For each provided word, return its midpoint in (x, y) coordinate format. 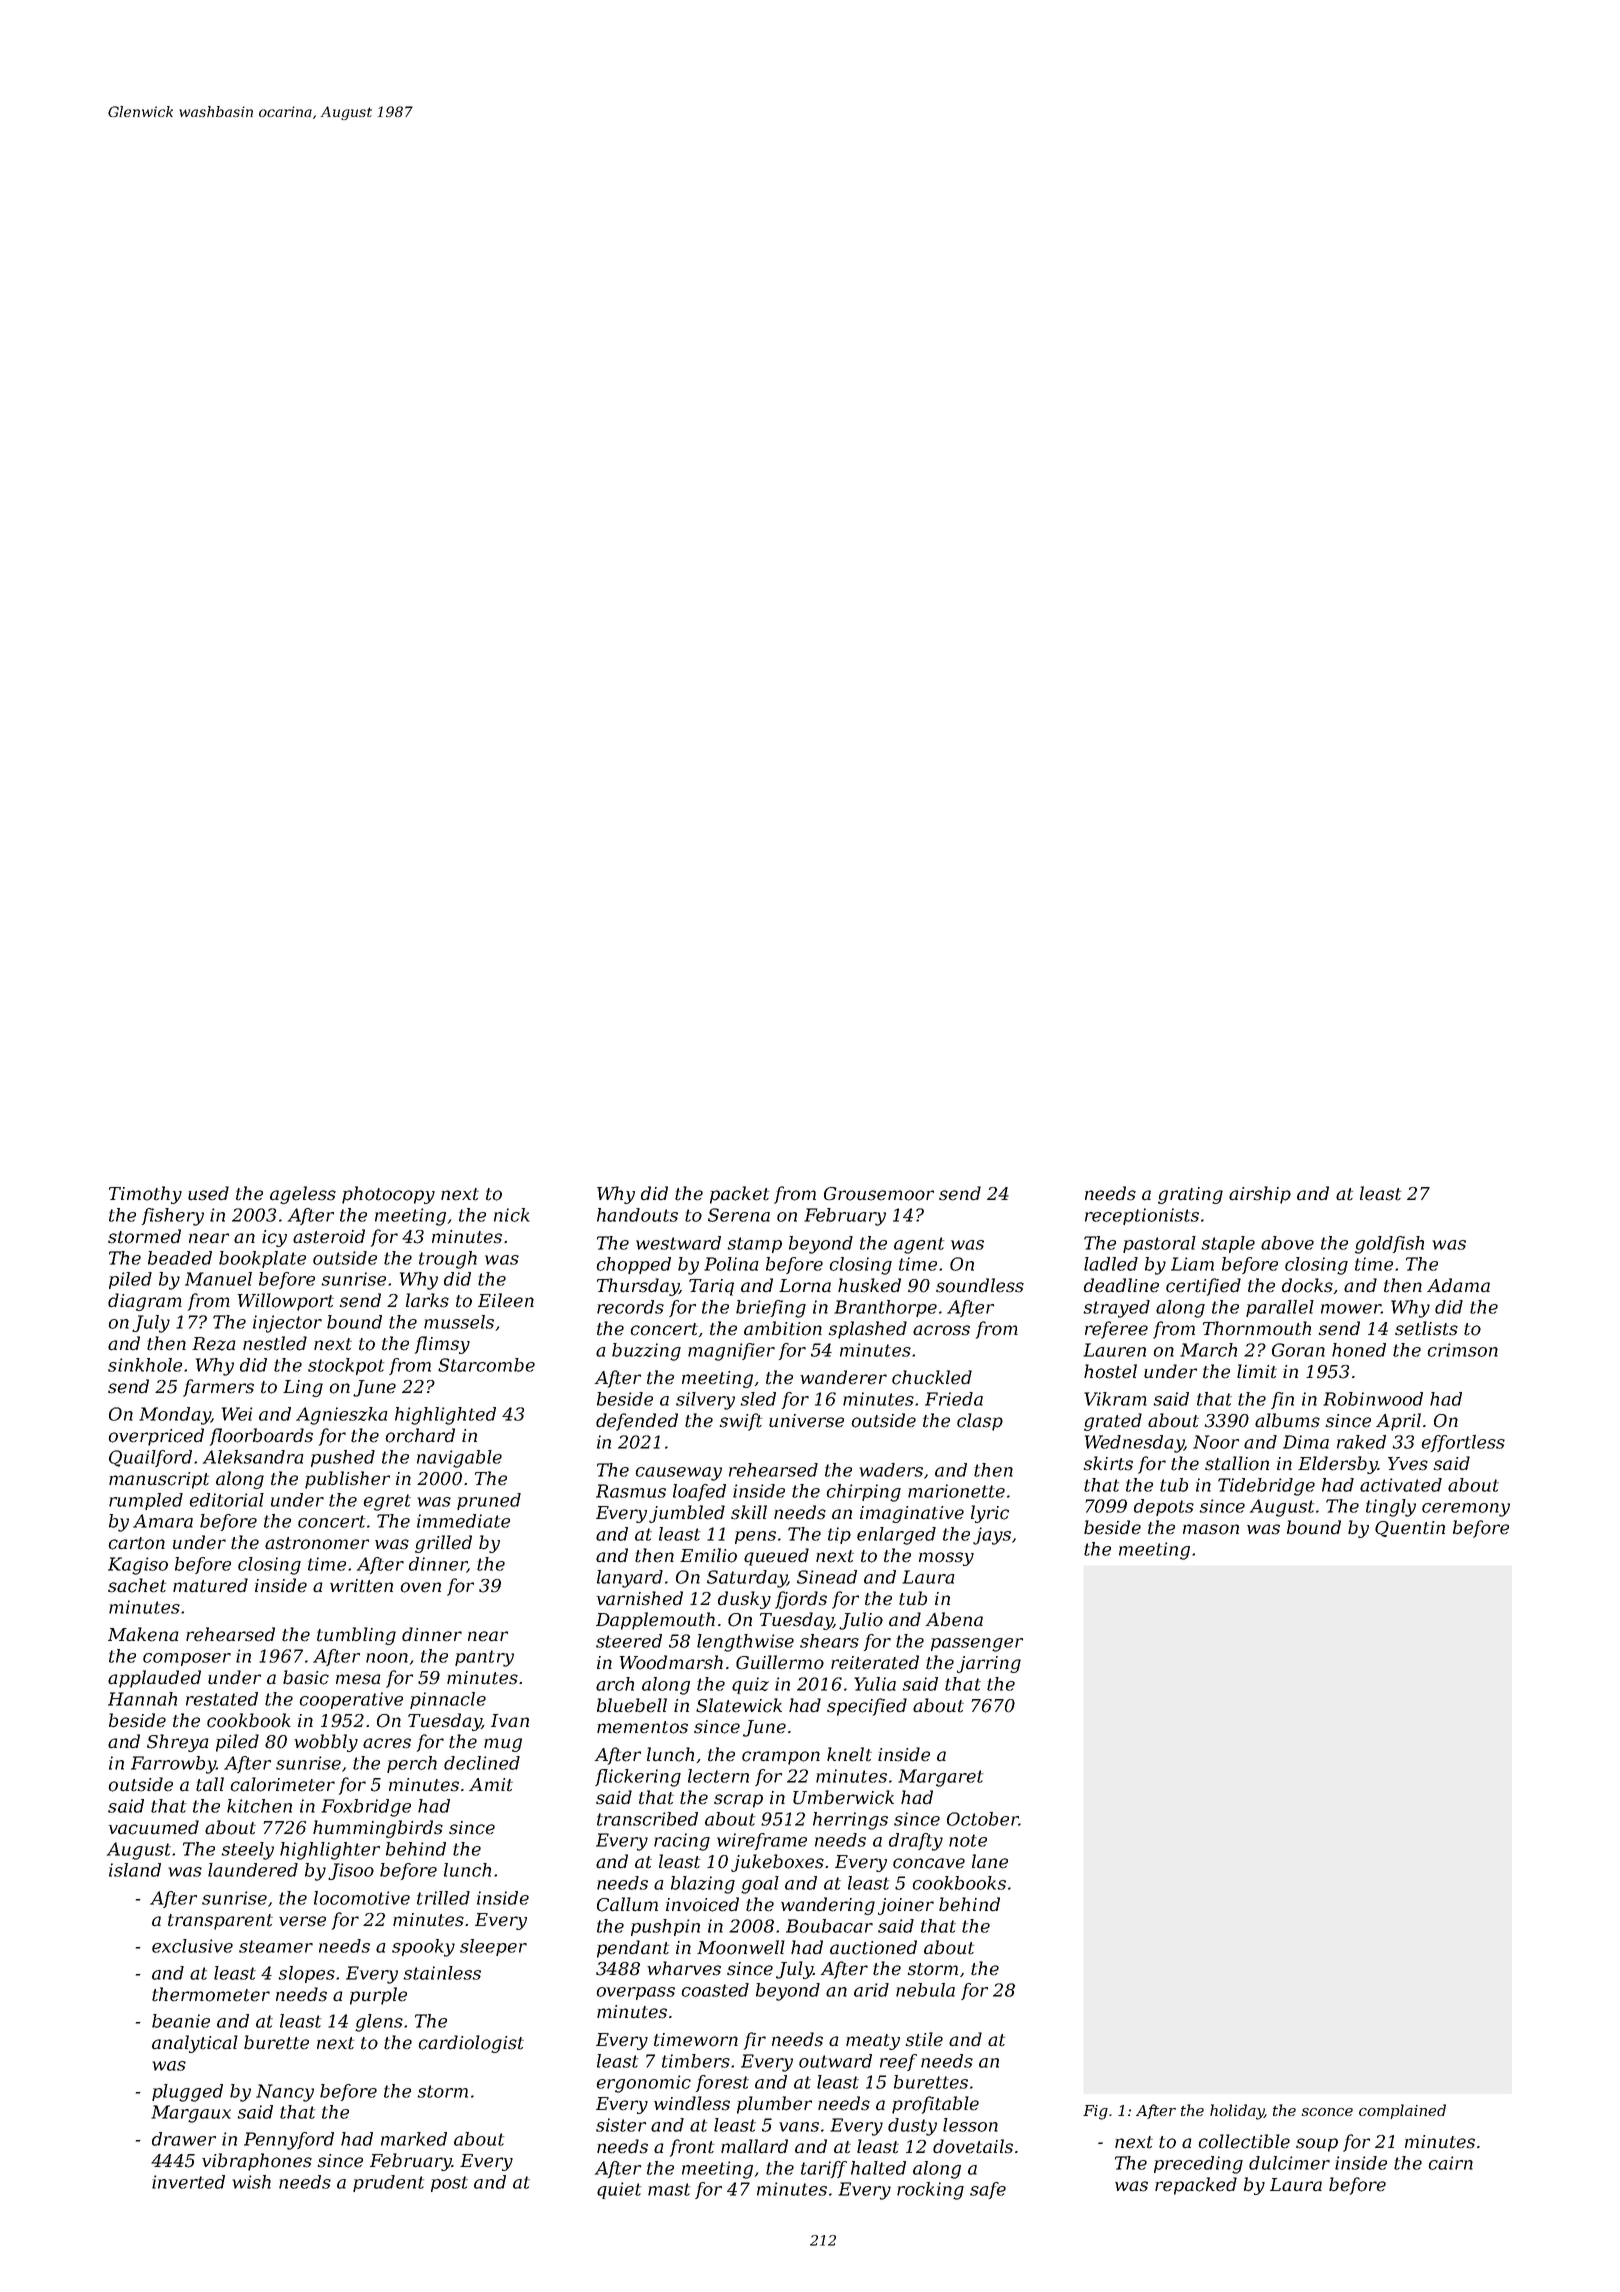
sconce (1327, 2112)
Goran (1298, 1350)
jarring (989, 1664)
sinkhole (145, 1365)
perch (412, 1764)
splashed (868, 1330)
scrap (738, 1801)
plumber (774, 2105)
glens (379, 2023)
